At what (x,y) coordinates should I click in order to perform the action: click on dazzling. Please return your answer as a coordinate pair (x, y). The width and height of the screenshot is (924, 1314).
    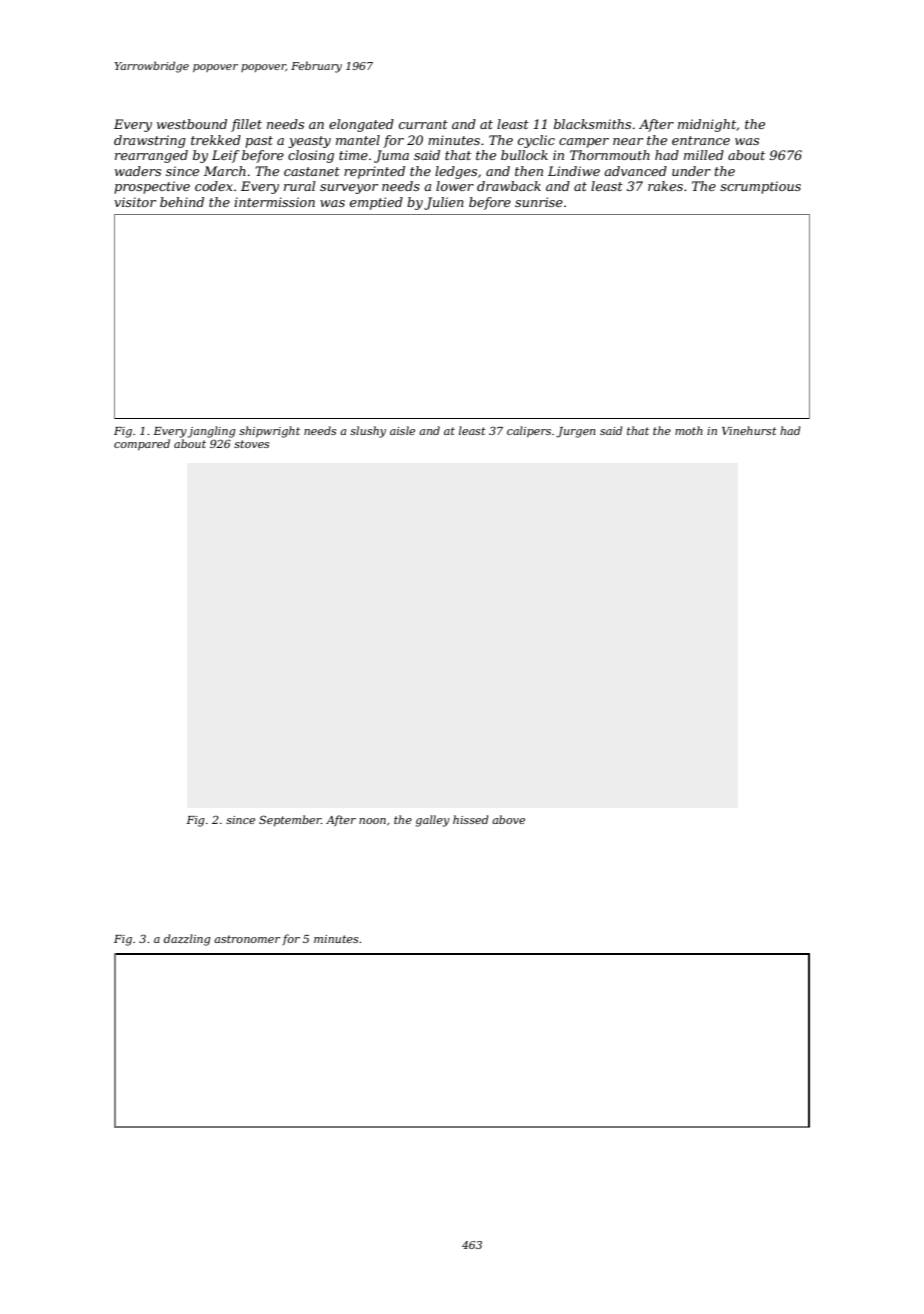
    Looking at the image, I should click on (187, 940).
